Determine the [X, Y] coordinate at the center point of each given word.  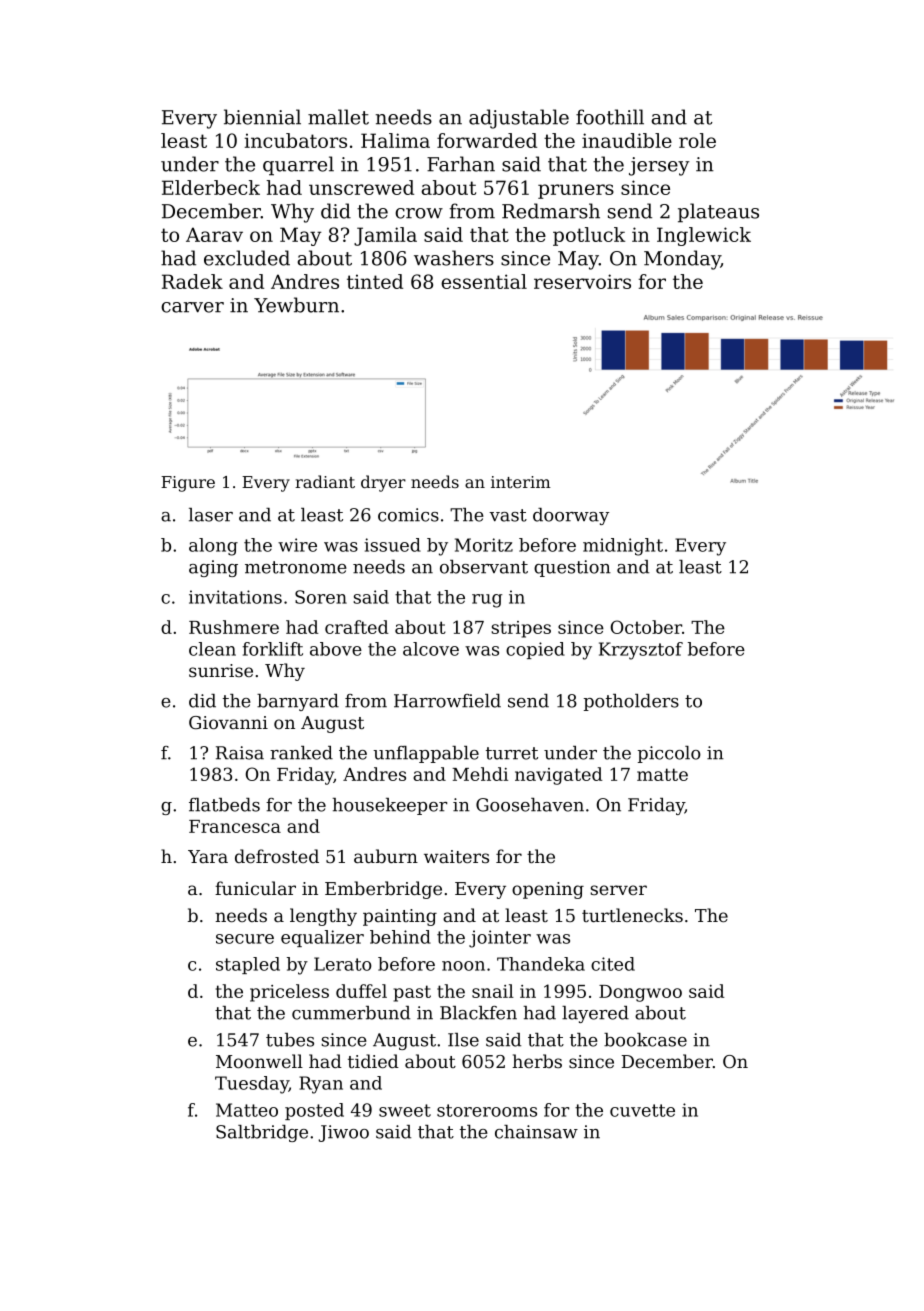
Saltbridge [262, 1133]
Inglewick [704, 236]
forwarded [487, 140]
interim [521, 482]
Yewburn [296, 305]
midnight [623, 547]
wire [297, 545]
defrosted [277, 856]
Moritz [484, 545]
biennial [262, 117]
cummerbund [351, 1013]
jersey [659, 166]
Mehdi [480, 774]
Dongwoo [640, 993]
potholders [631, 702]
